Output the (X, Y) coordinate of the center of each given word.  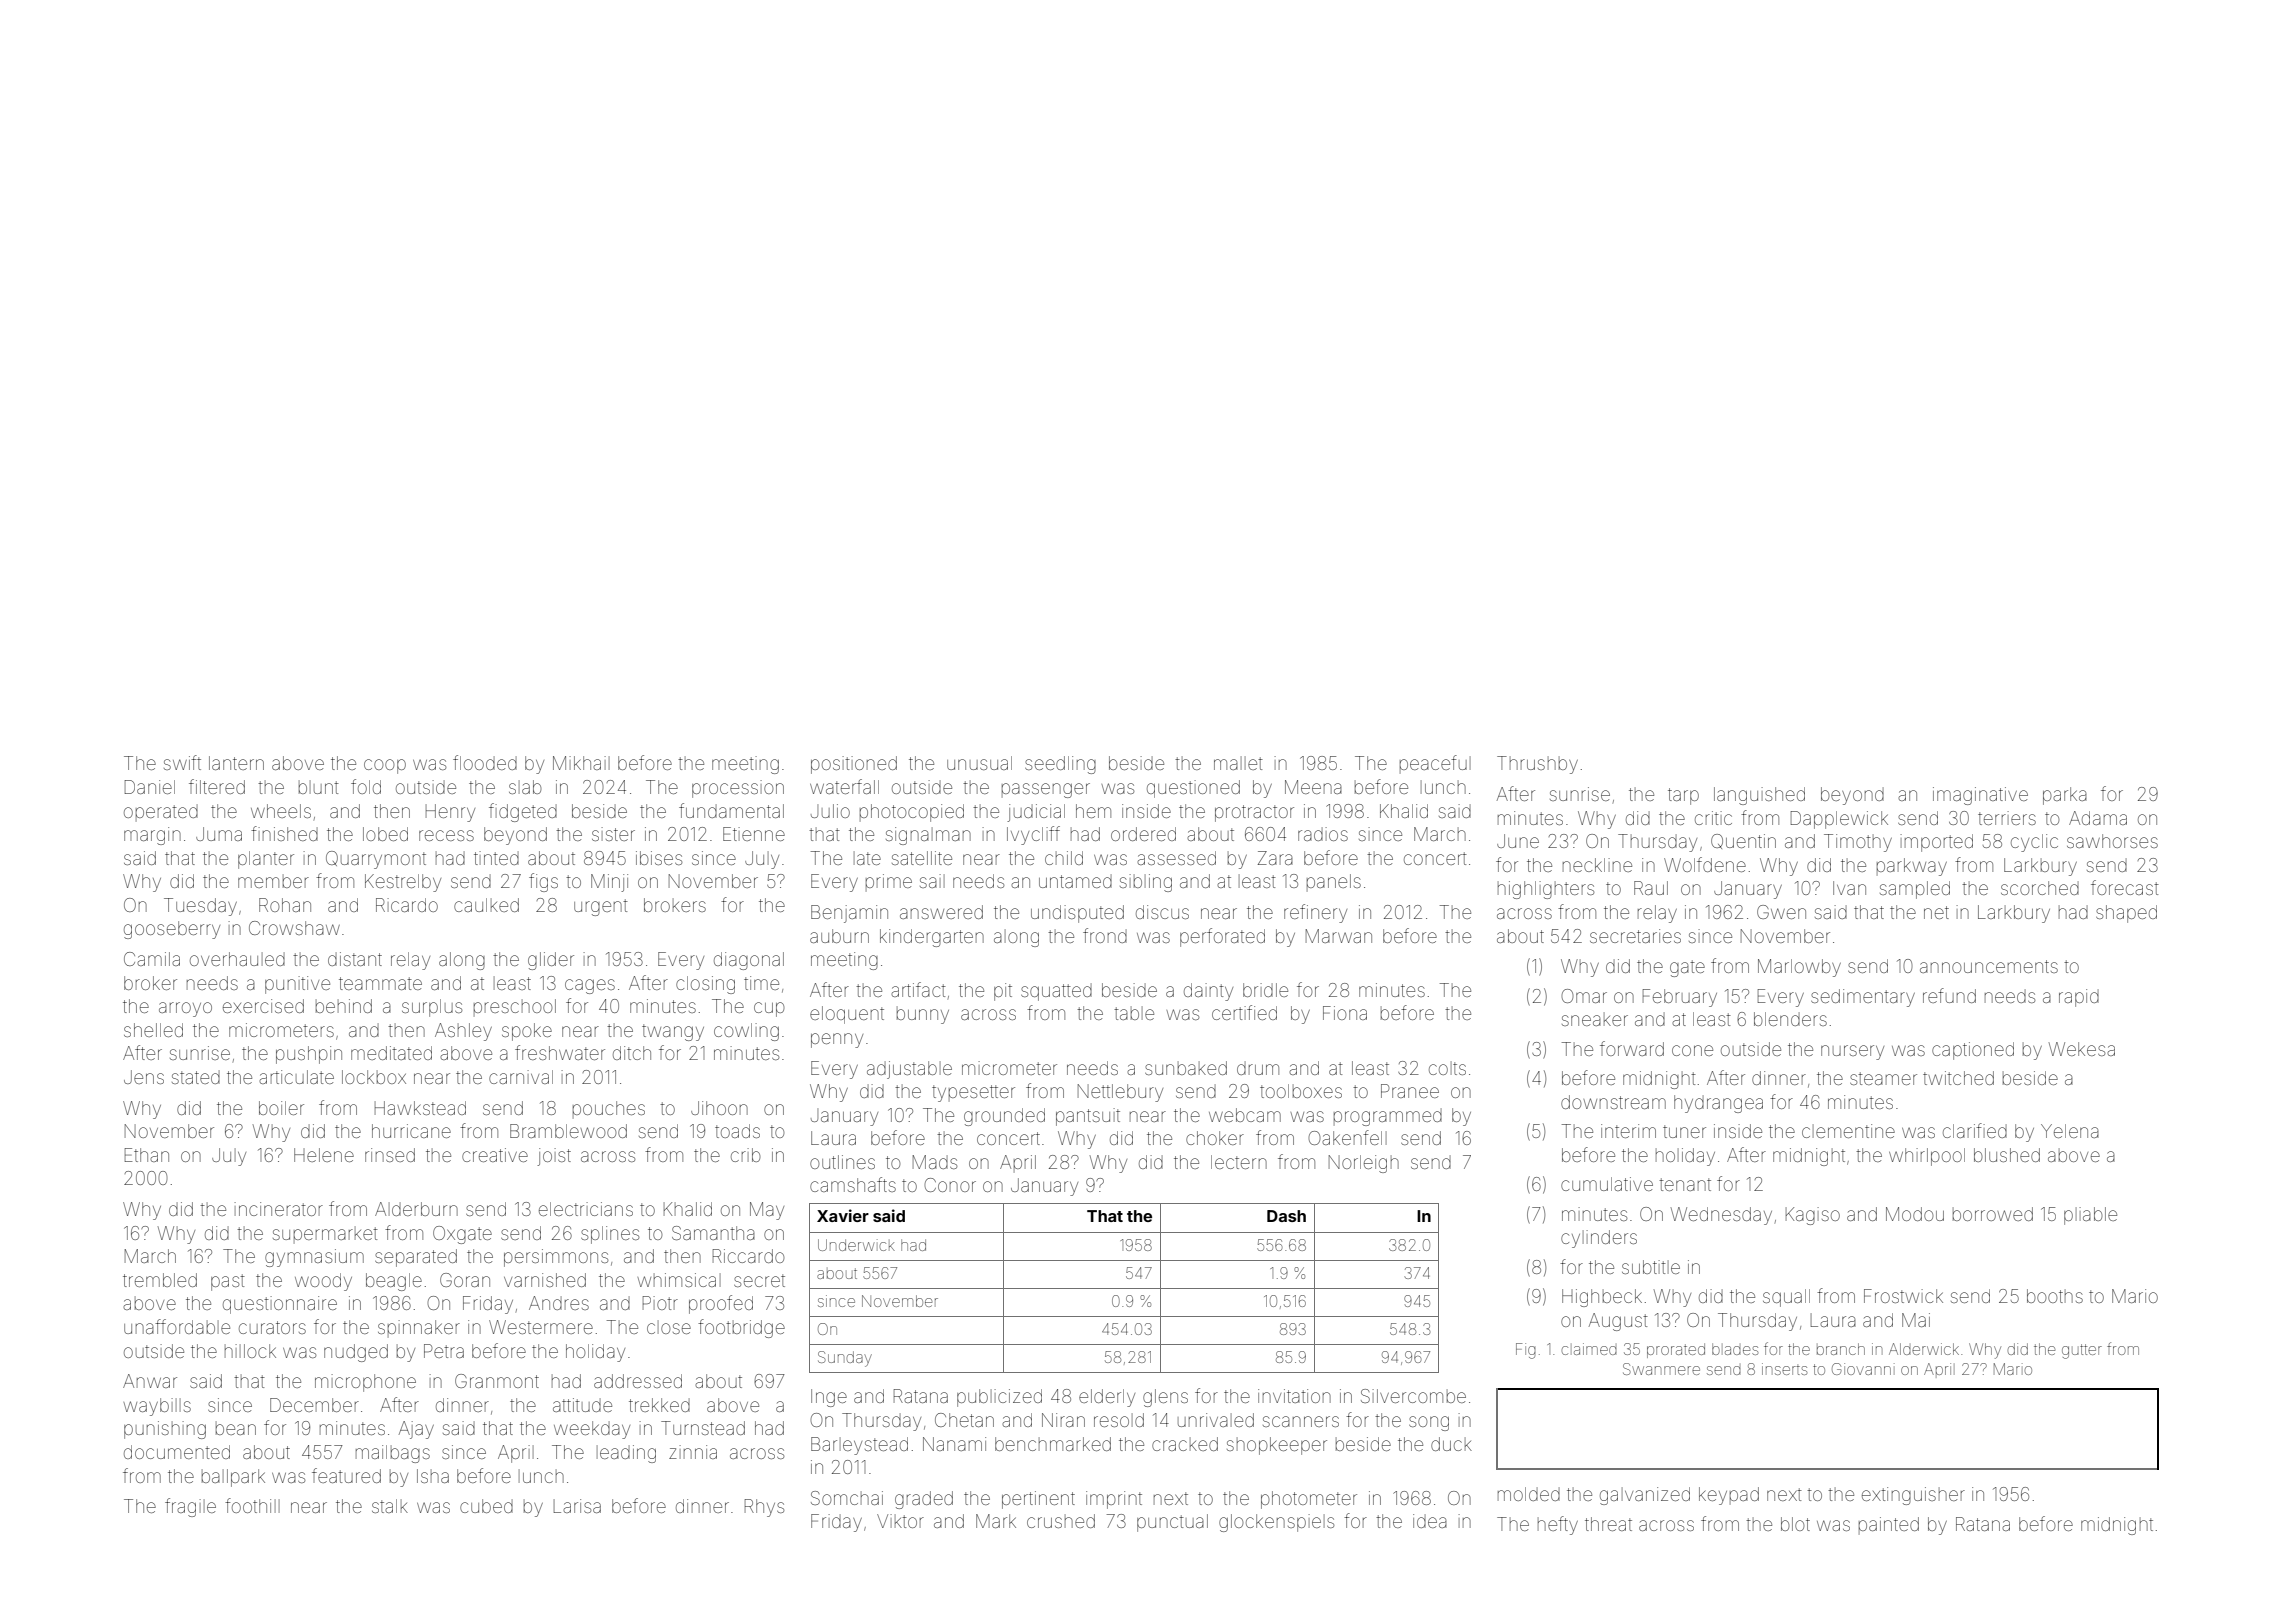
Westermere (541, 1327)
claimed (1589, 1349)
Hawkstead (420, 1108)
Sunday (845, 1359)
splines (610, 1235)
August (1618, 1322)
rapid (2079, 998)
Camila (152, 959)
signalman (928, 836)
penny (837, 1040)
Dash (1286, 1216)
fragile (190, 1507)
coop (385, 766)
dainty (1208, 992)
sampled (1915, 890)
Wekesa (2082, 1049)
